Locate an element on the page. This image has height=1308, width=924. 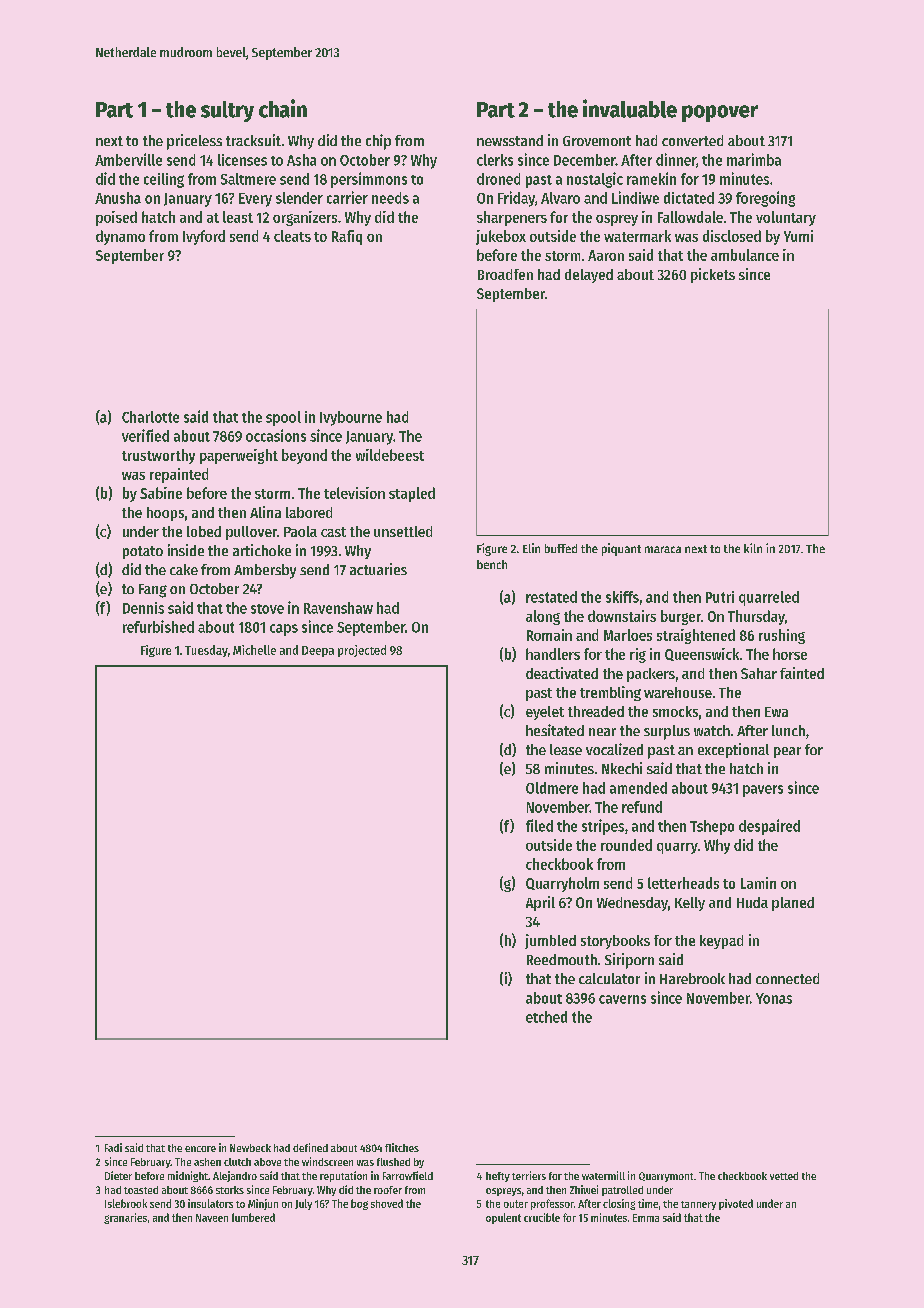
popover is located at coordinates (720, 113).
